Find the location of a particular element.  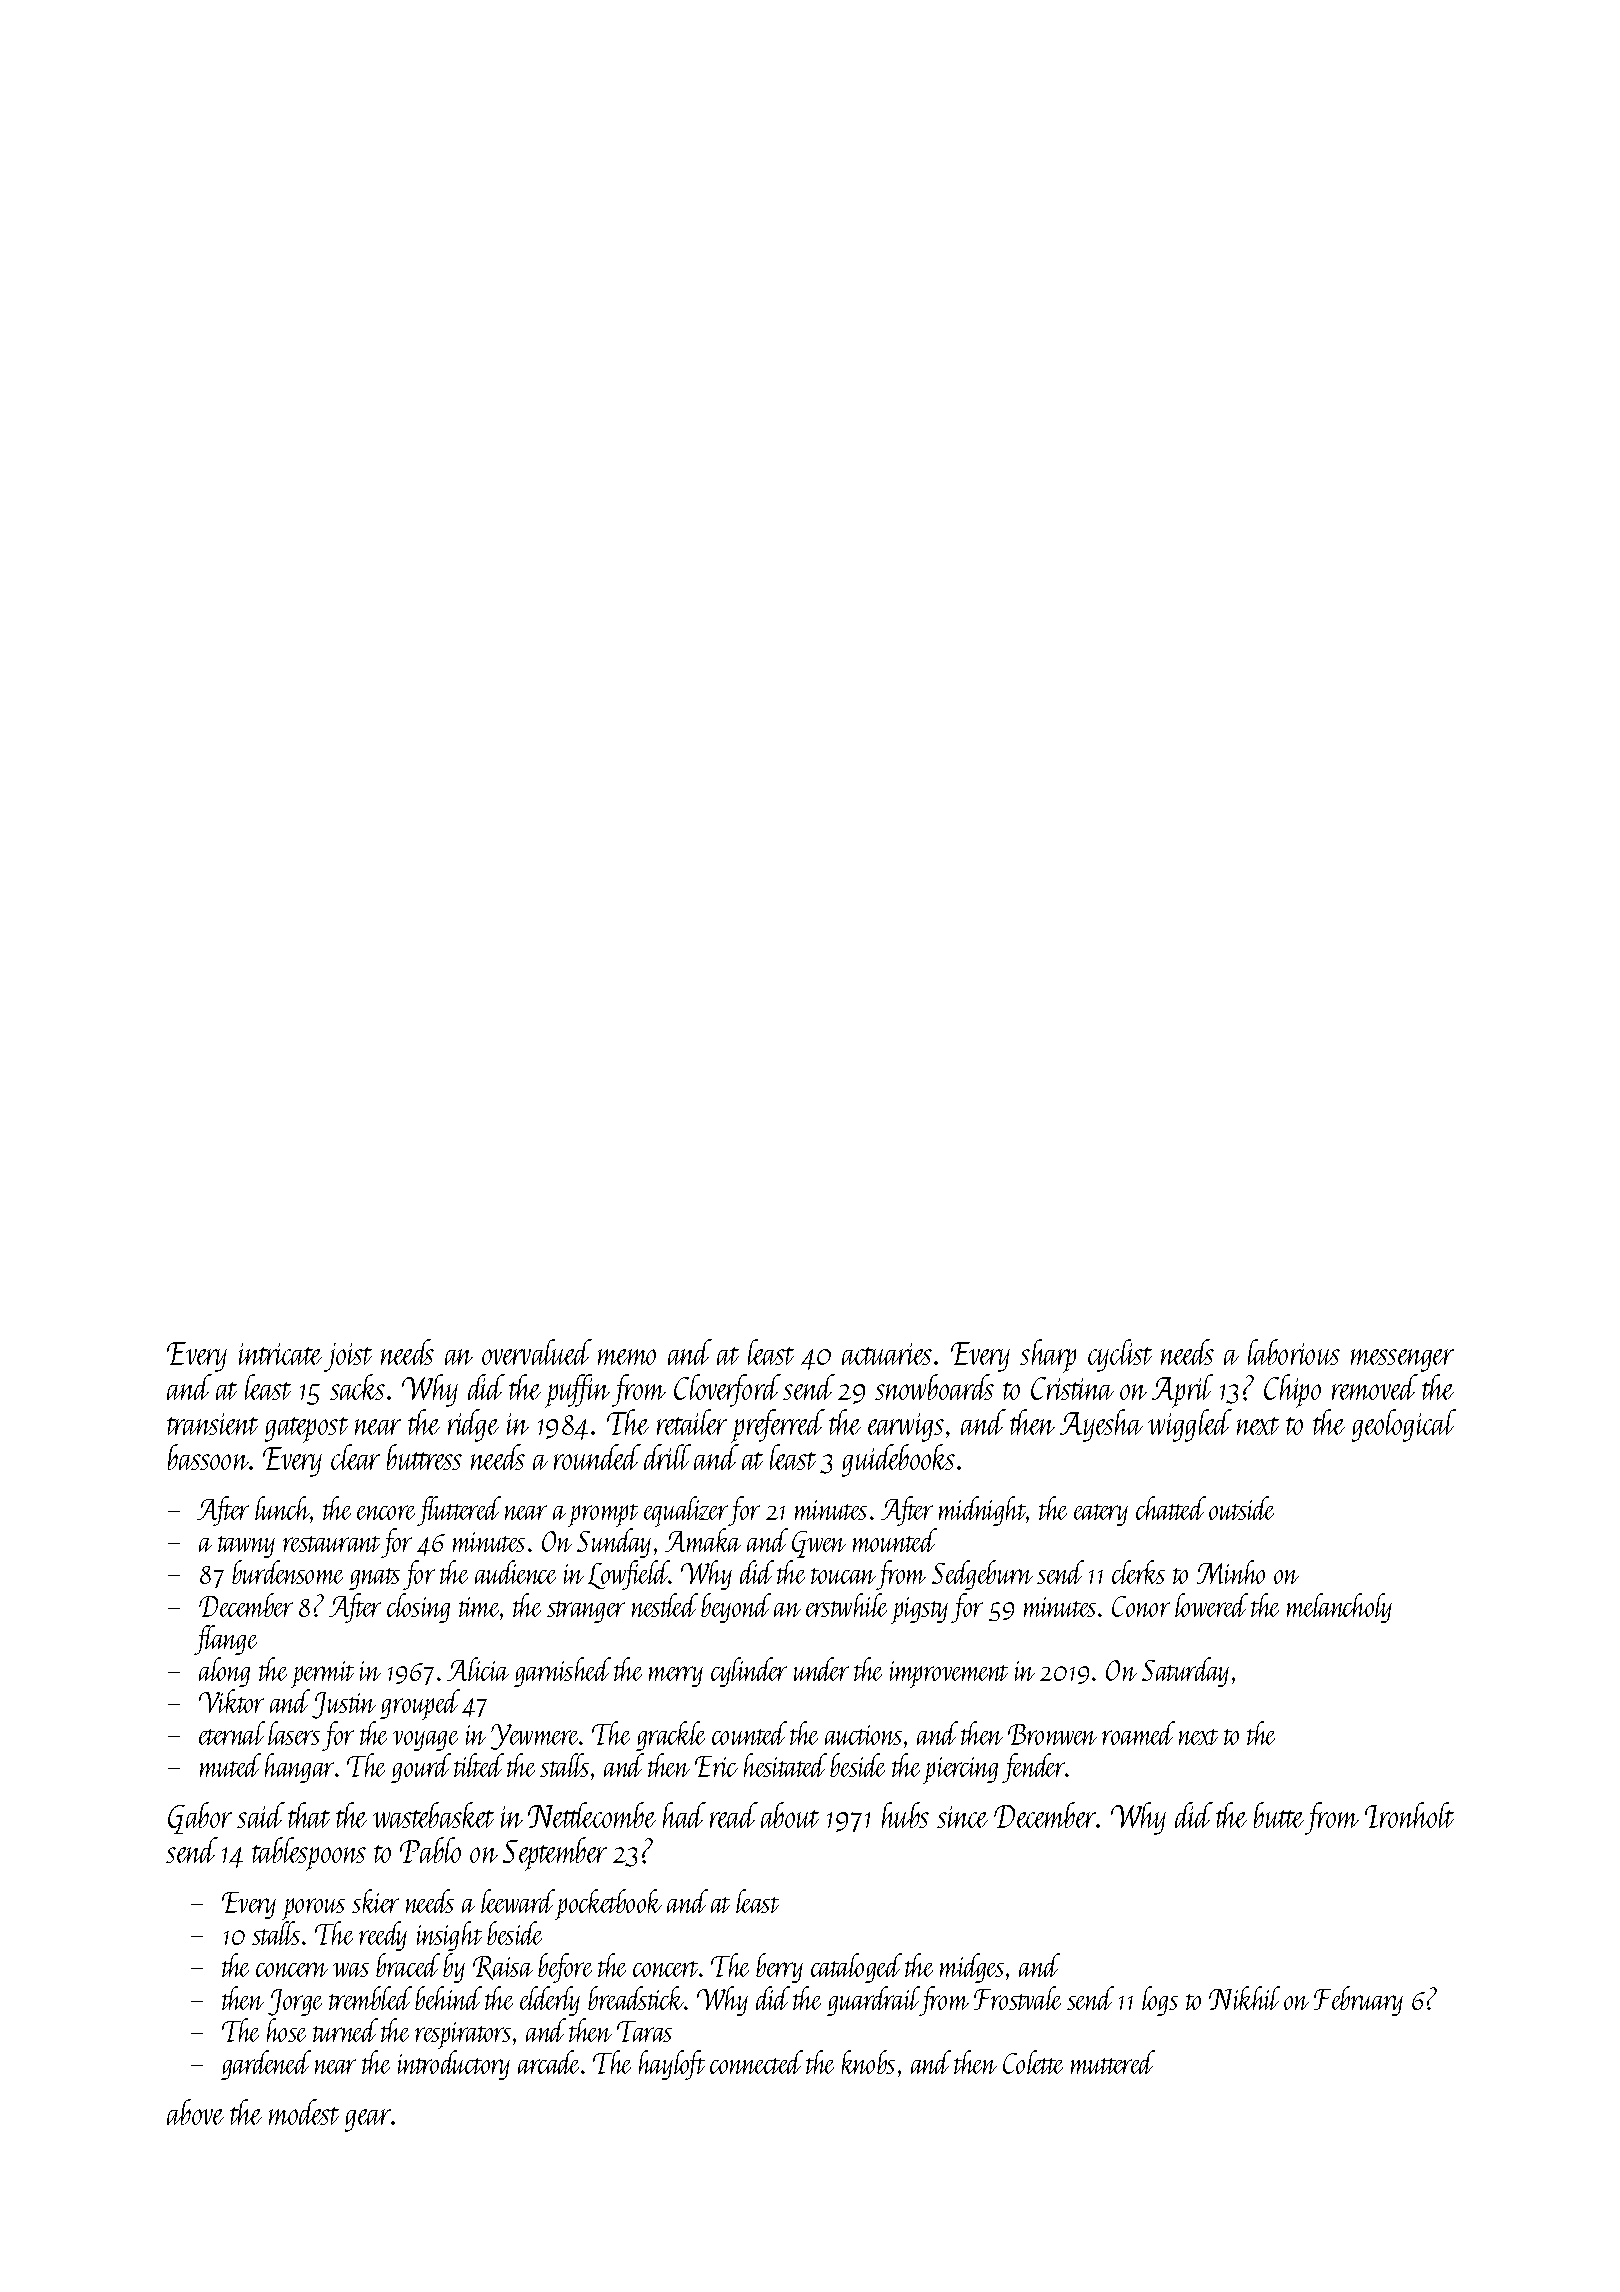

laborious is located at coordinates (1294, 1352).
